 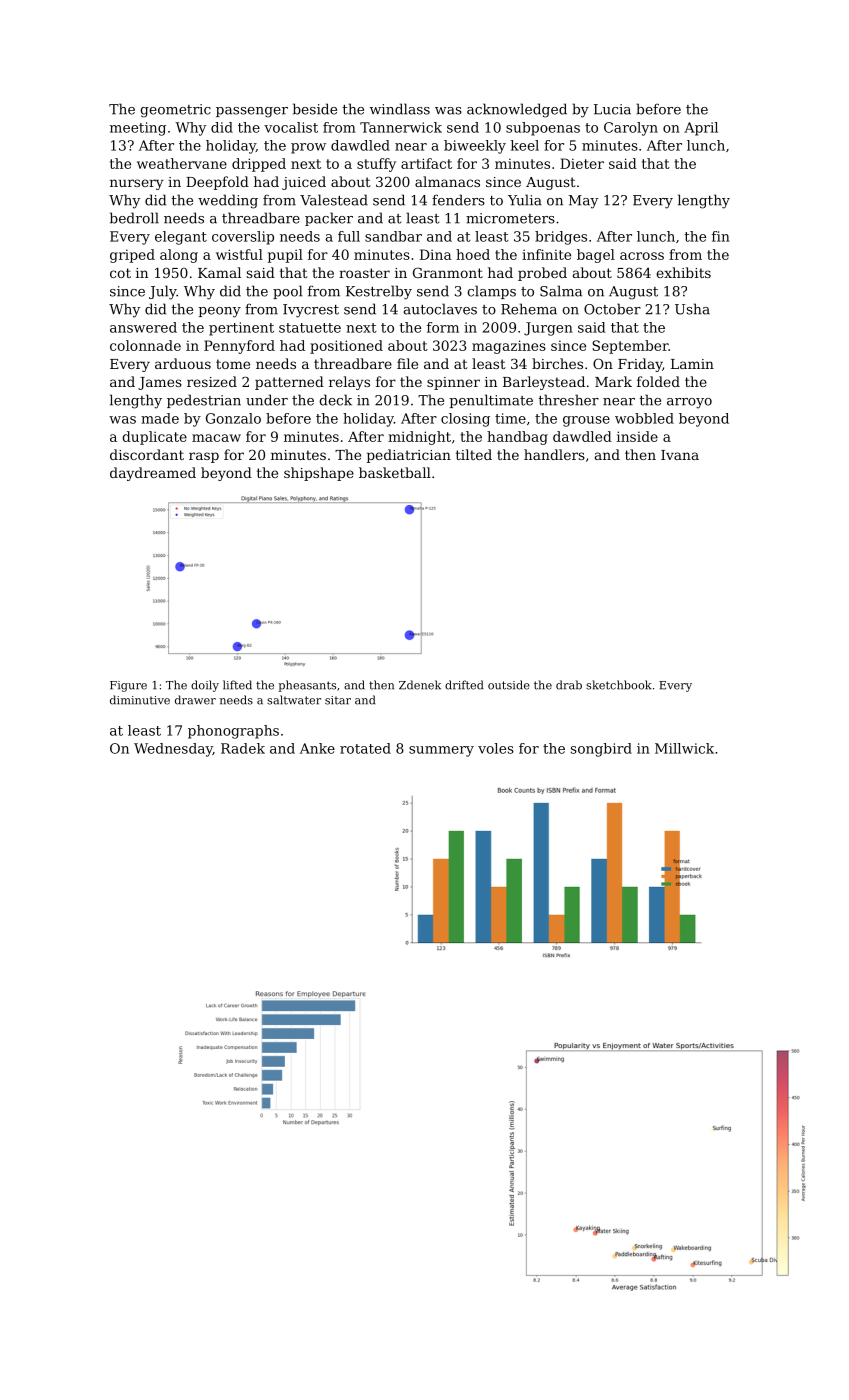 What do you see at coordinates (182, 163) in the screenshot?
I see `weathervane` at bounding box center [182, 163].
